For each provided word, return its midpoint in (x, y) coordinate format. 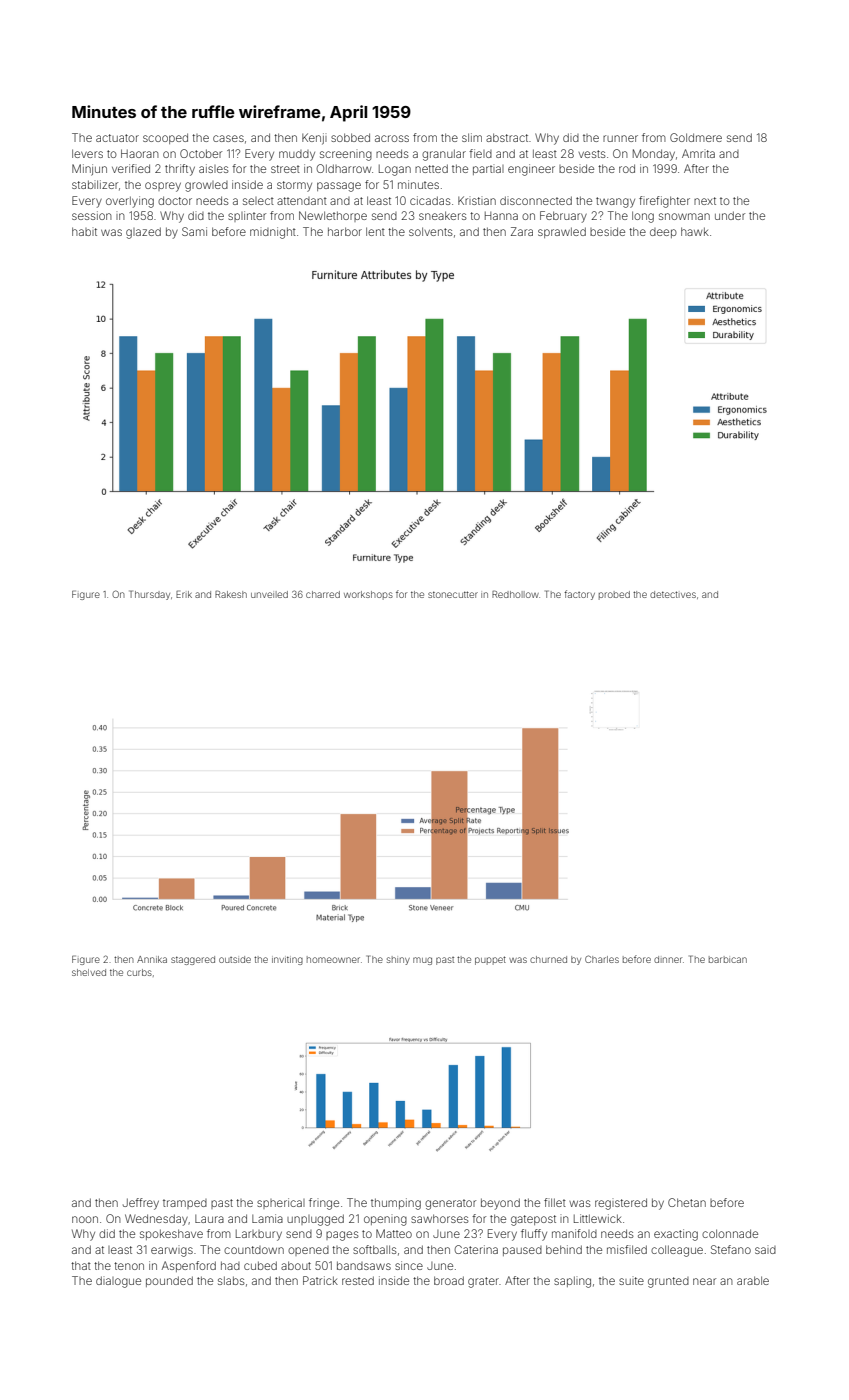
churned (548, 959)
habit (84, 231)
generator (450, 1204)
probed (614, 595)
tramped (185, 1204)
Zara (522, 231)
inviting (287, 960)
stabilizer (95, 184)
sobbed (350, 137)
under (730, 215)
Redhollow (515, 594)
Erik (184, 594)
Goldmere (696, 137)
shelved (89, 972)
